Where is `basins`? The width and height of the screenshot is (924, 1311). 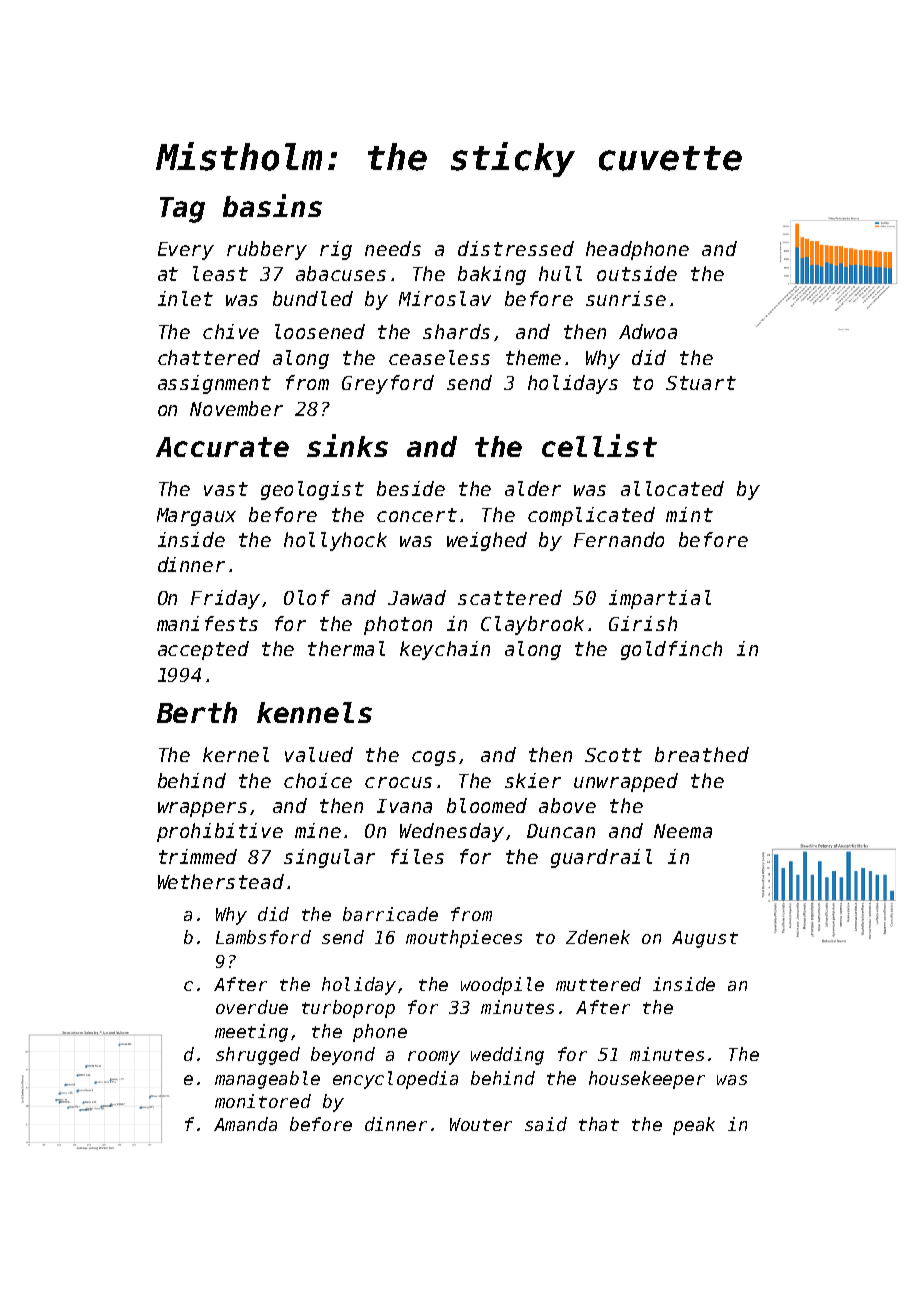 basins is located at coordinates (272, 205).
